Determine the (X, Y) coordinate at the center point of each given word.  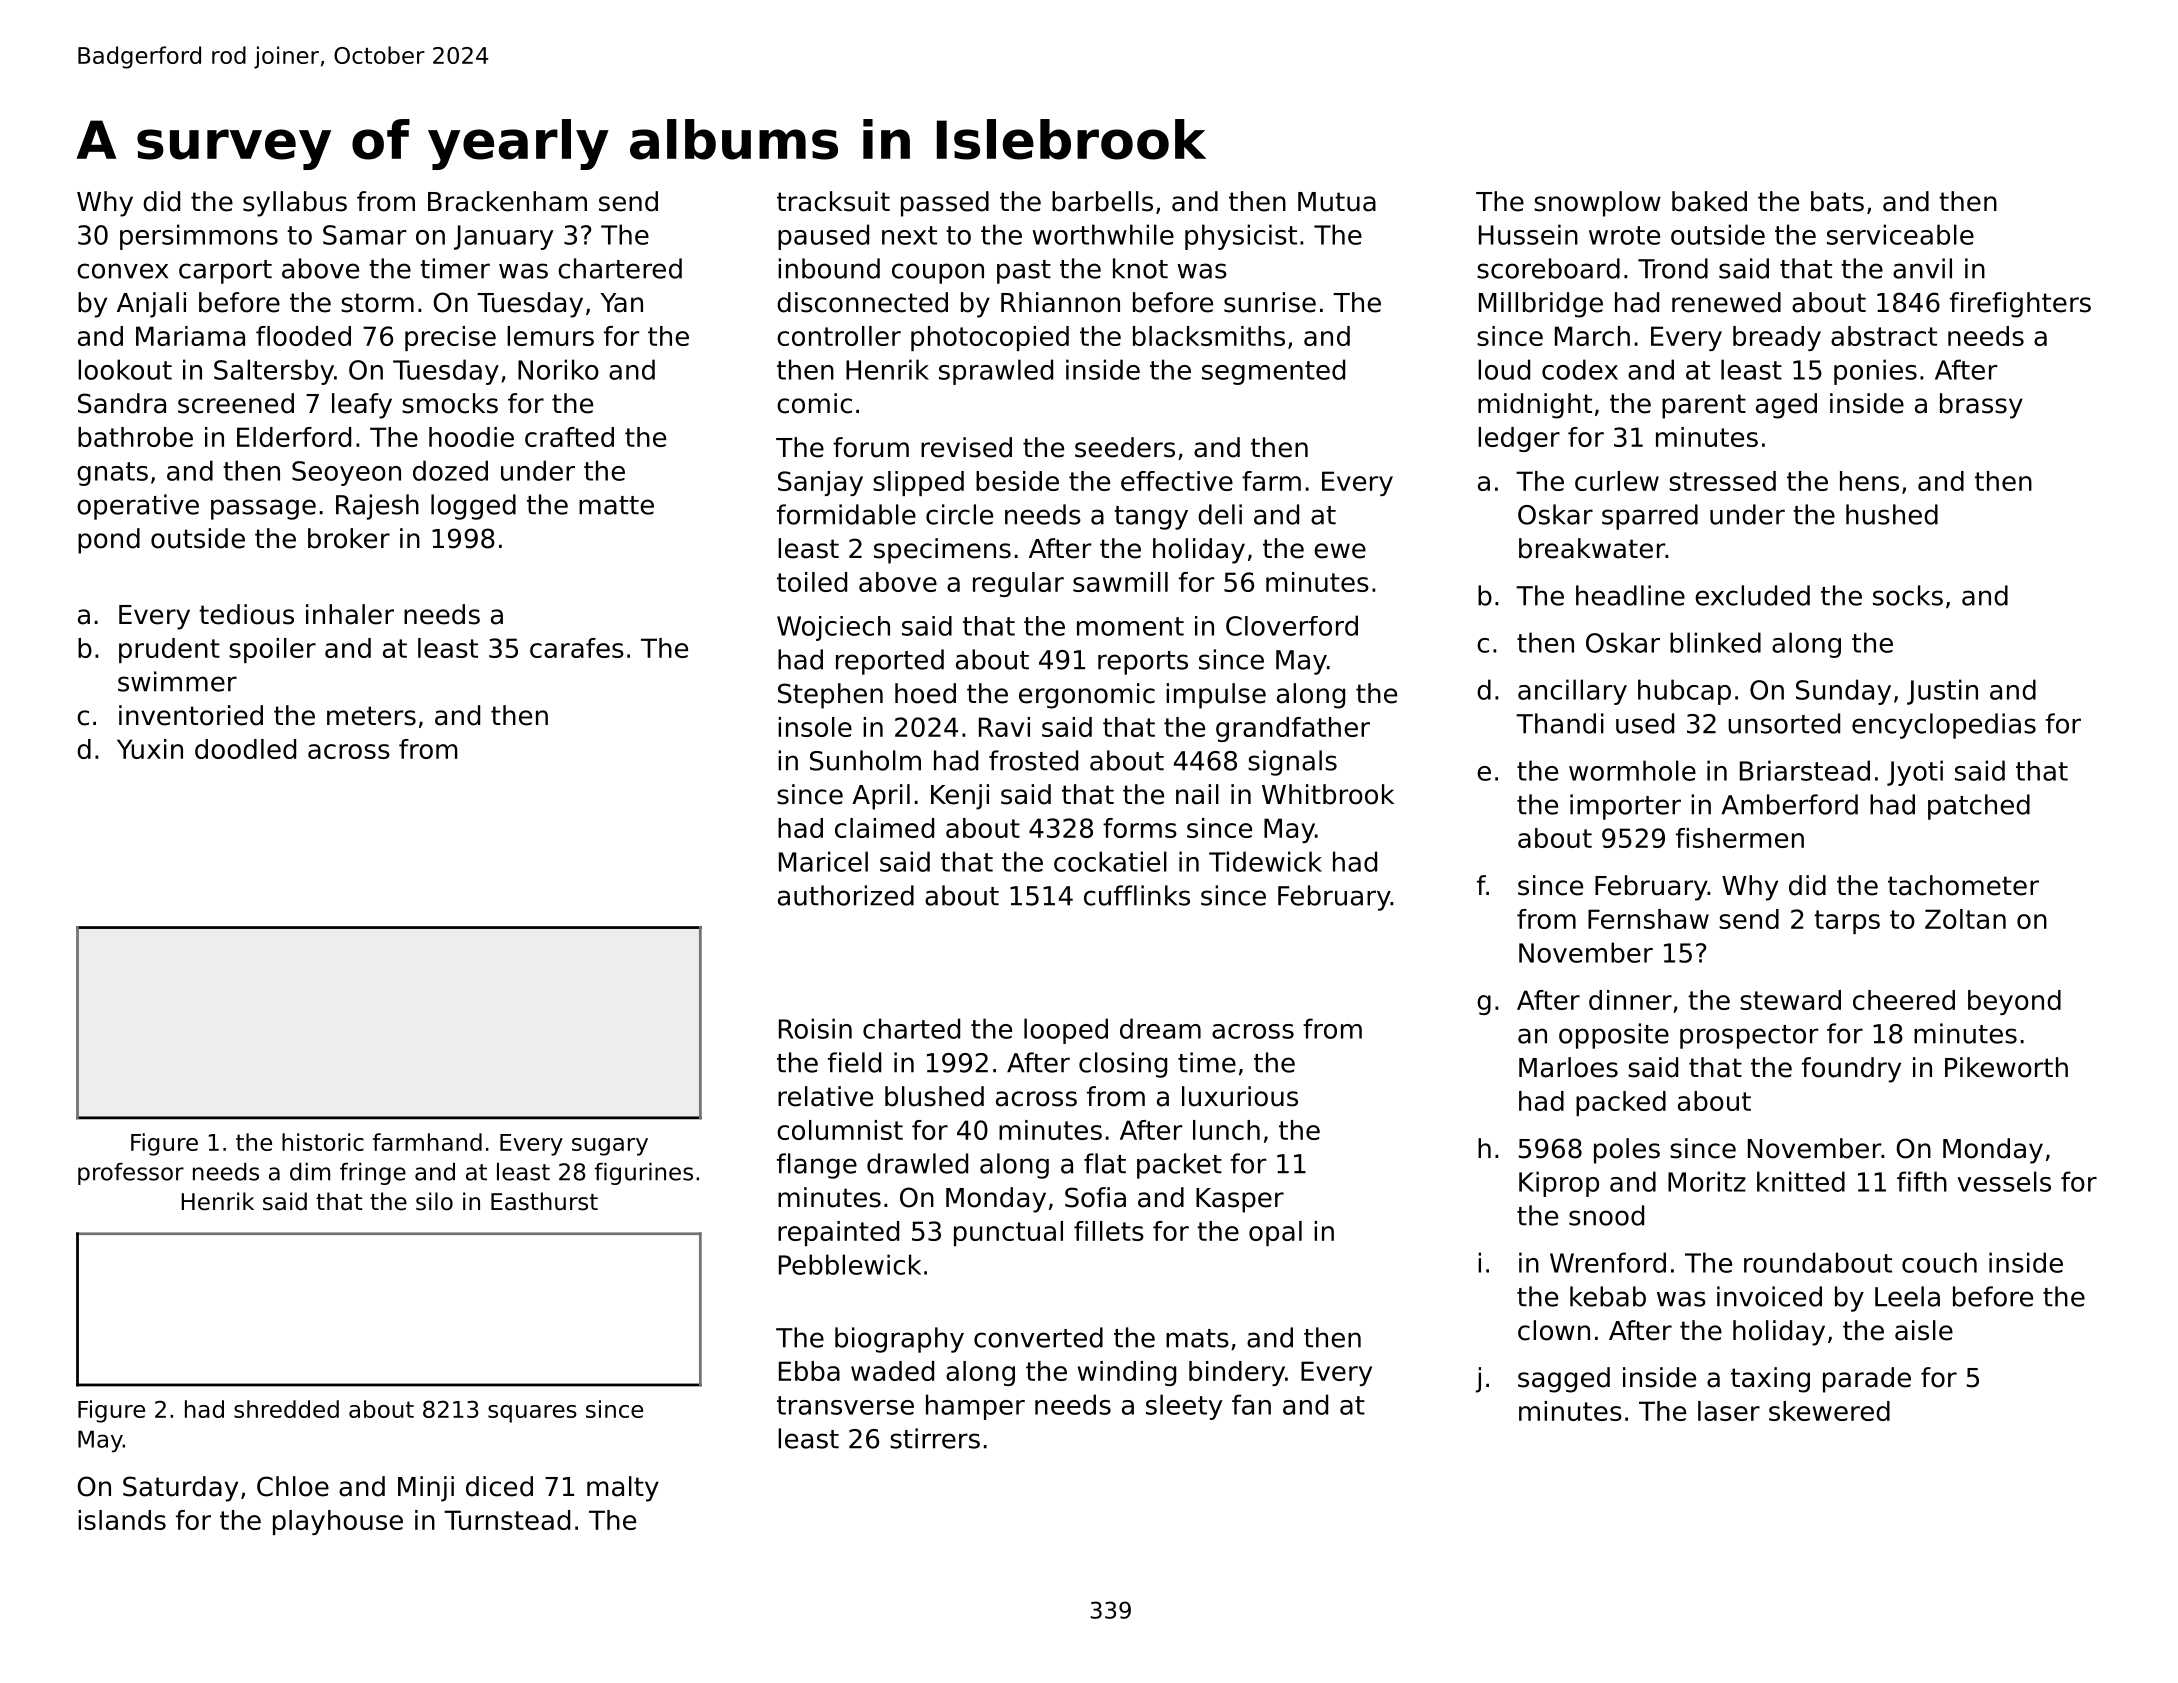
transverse (845, 1405)
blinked (1715, 642)
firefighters (2020, 305)
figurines (644, 1174)
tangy (1151, 518)
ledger (1519, 439)
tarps (1847, 922)
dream (1160, 1028)
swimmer (177, 681)
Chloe (293, 1486)
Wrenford (1608, 1262)
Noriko (558, 369)
